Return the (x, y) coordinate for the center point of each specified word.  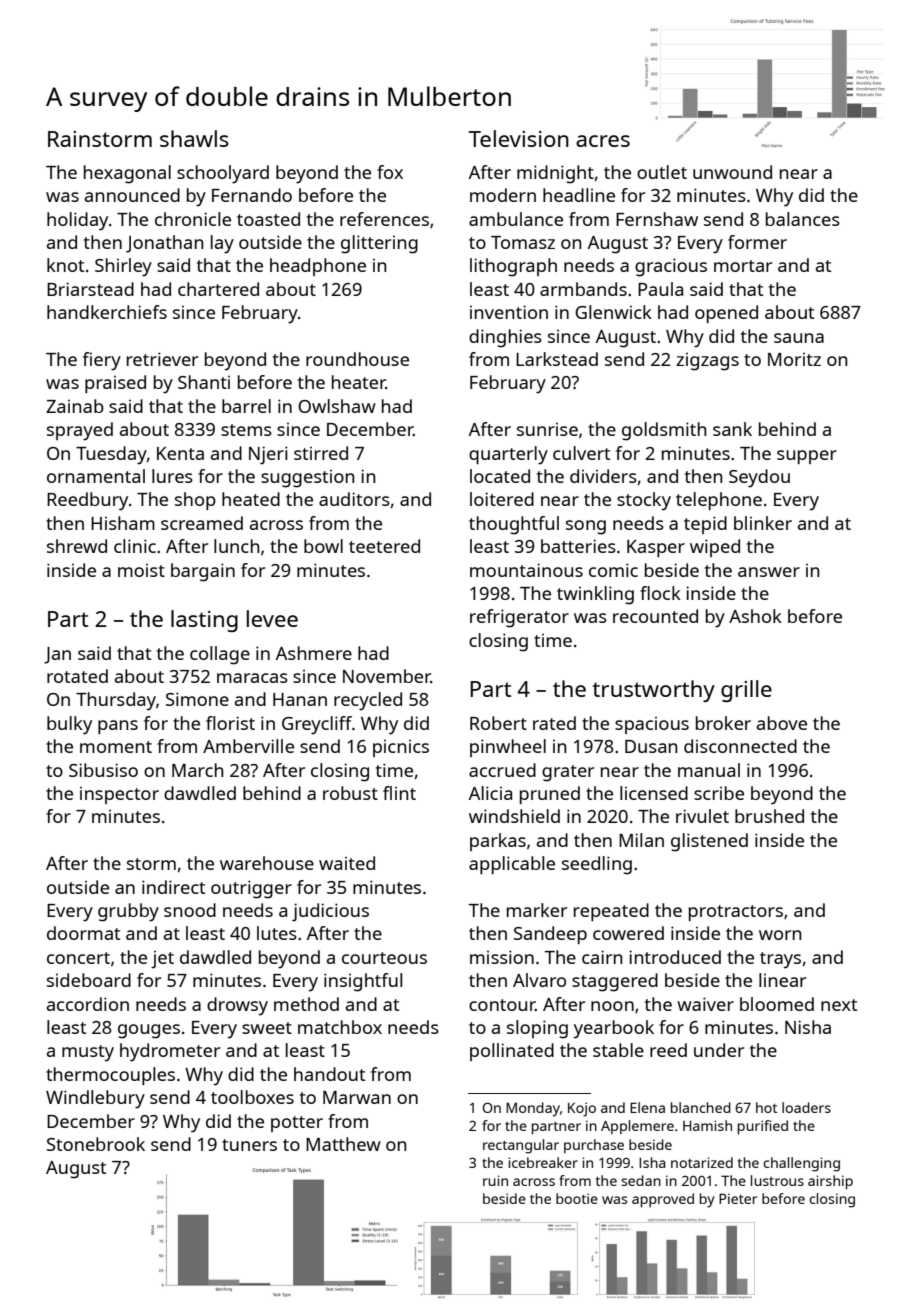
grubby (128, 912)
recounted (655, 616)
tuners (249, 1145)
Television (519, 138)
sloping (537, 1029)
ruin (495, 1180)
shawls (194, 138)
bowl (323, 546)
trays (780, 960)
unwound (732, 172)
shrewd (77, 546)
